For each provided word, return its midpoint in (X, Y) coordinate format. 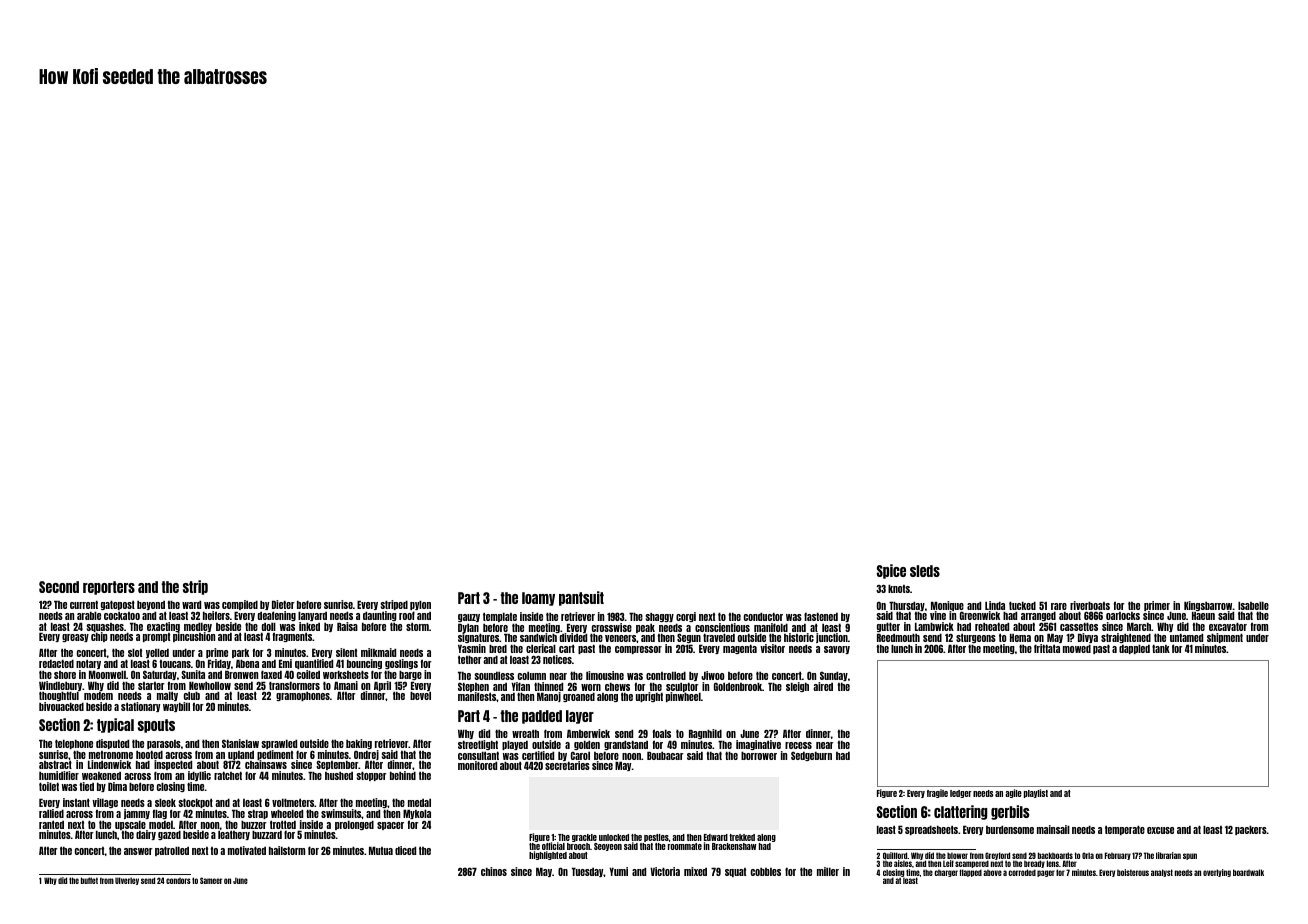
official (553, 846)
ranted (51, 824)
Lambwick (934, 626)
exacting (163, 627)
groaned (579, 697)
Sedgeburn (811, 756)
